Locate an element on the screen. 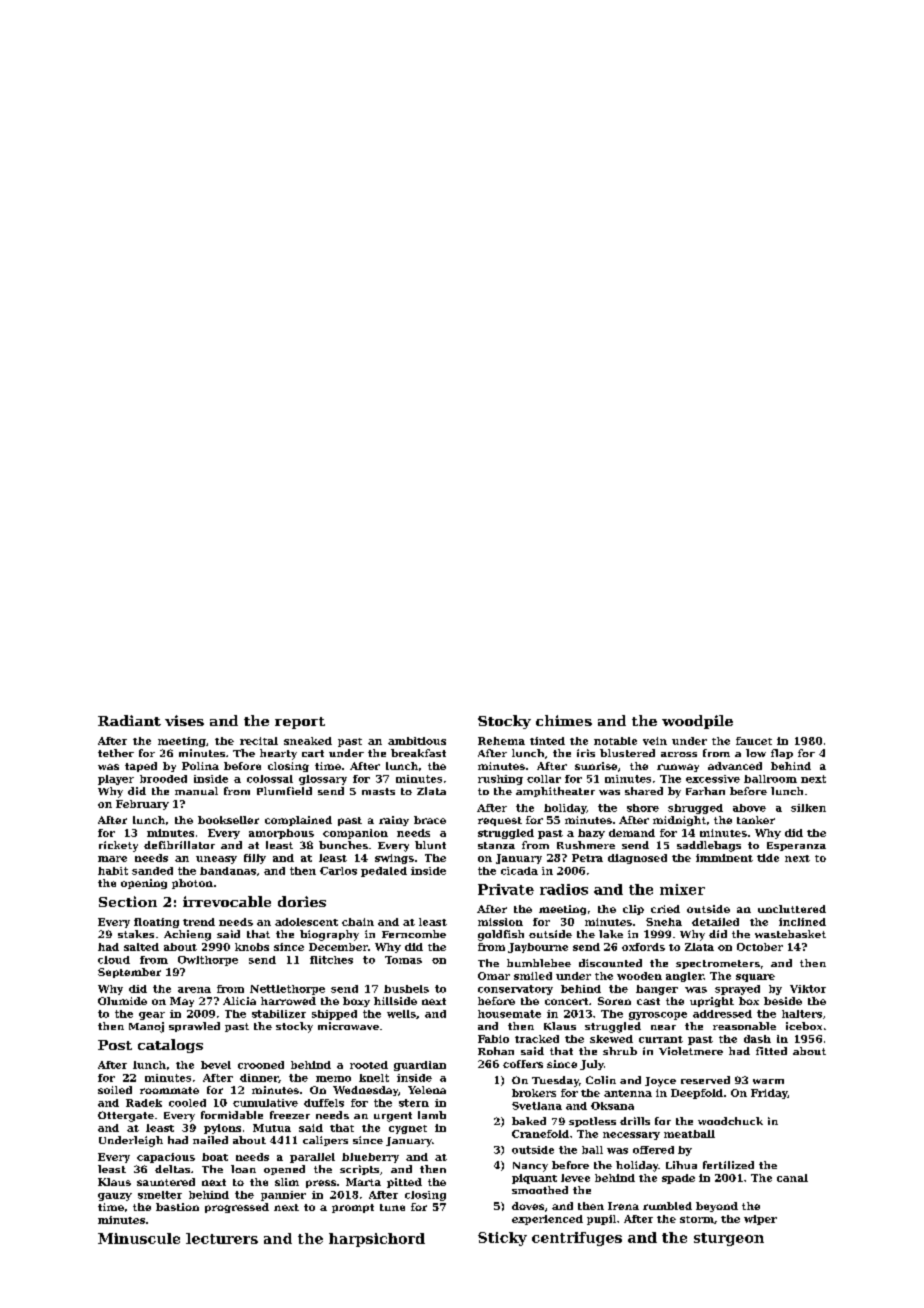 The image size is (924, 1308). brokers is located at coordinates (534, 1093).
